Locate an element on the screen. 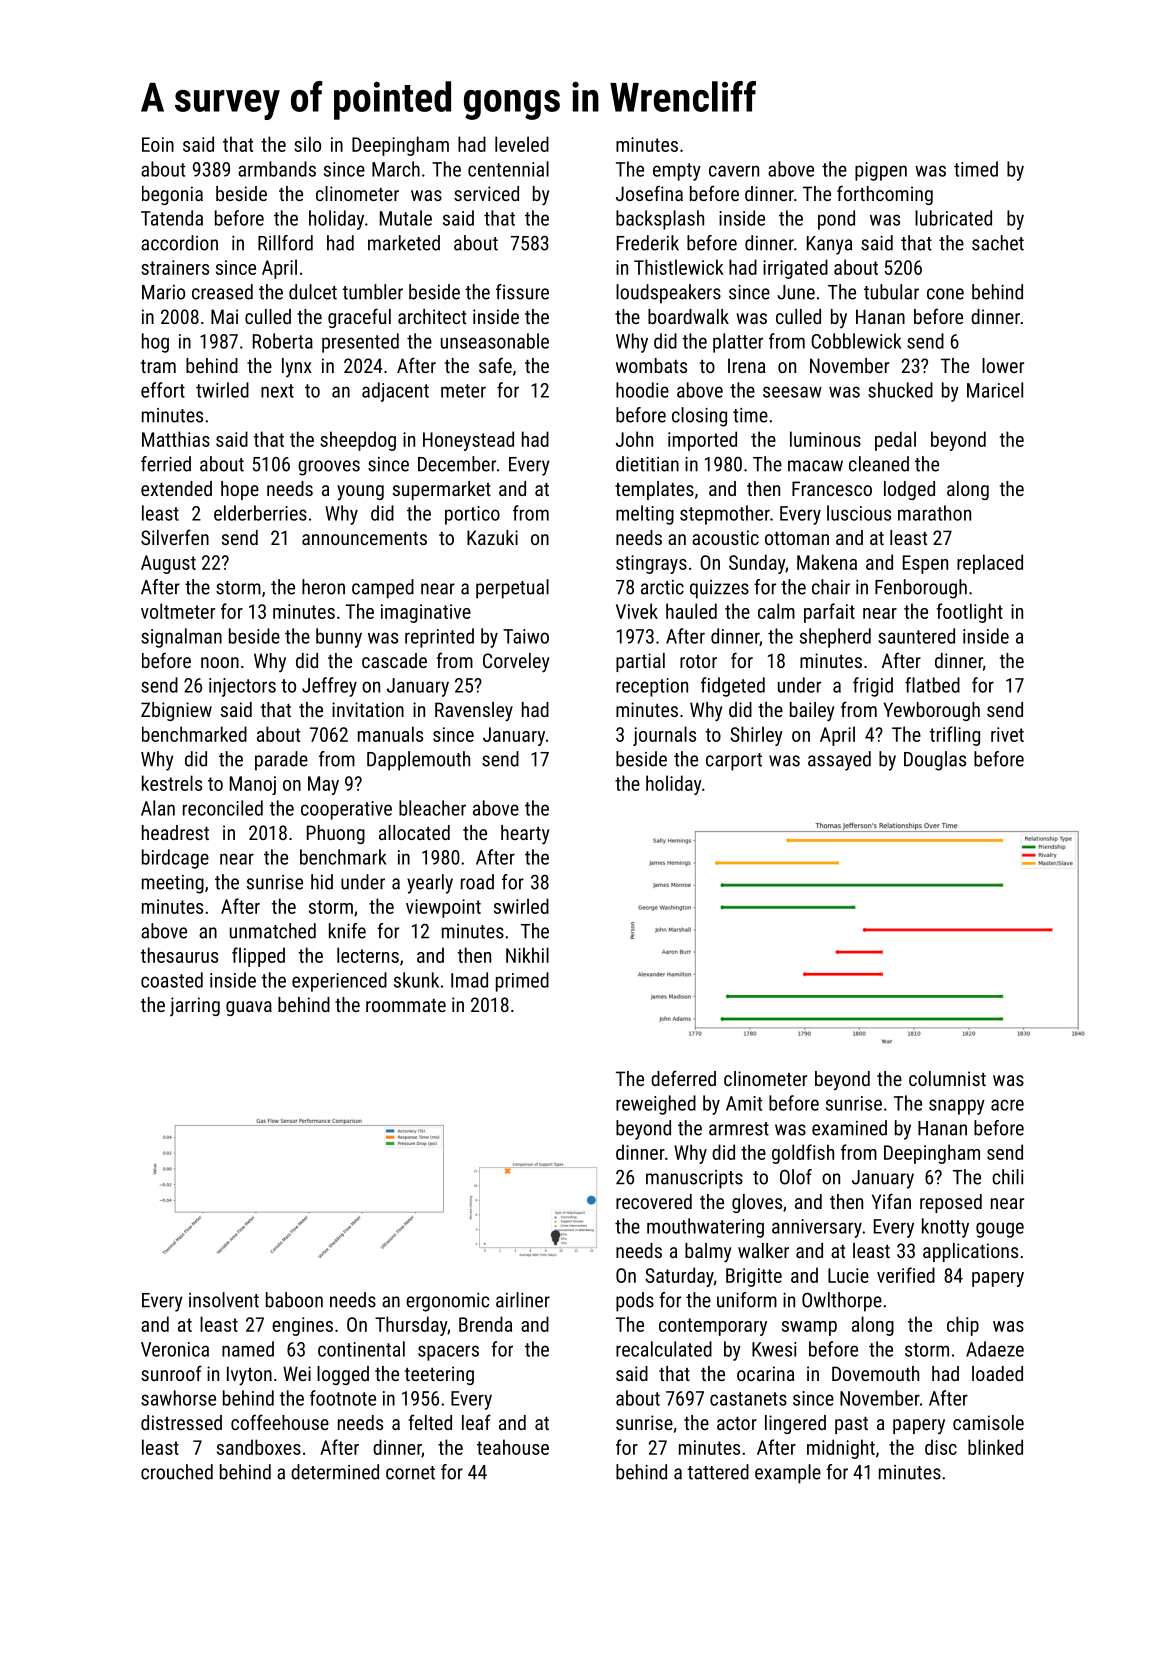 The image size is (1165, 1654). Zbigniew is located at coordinates (176, 711).
